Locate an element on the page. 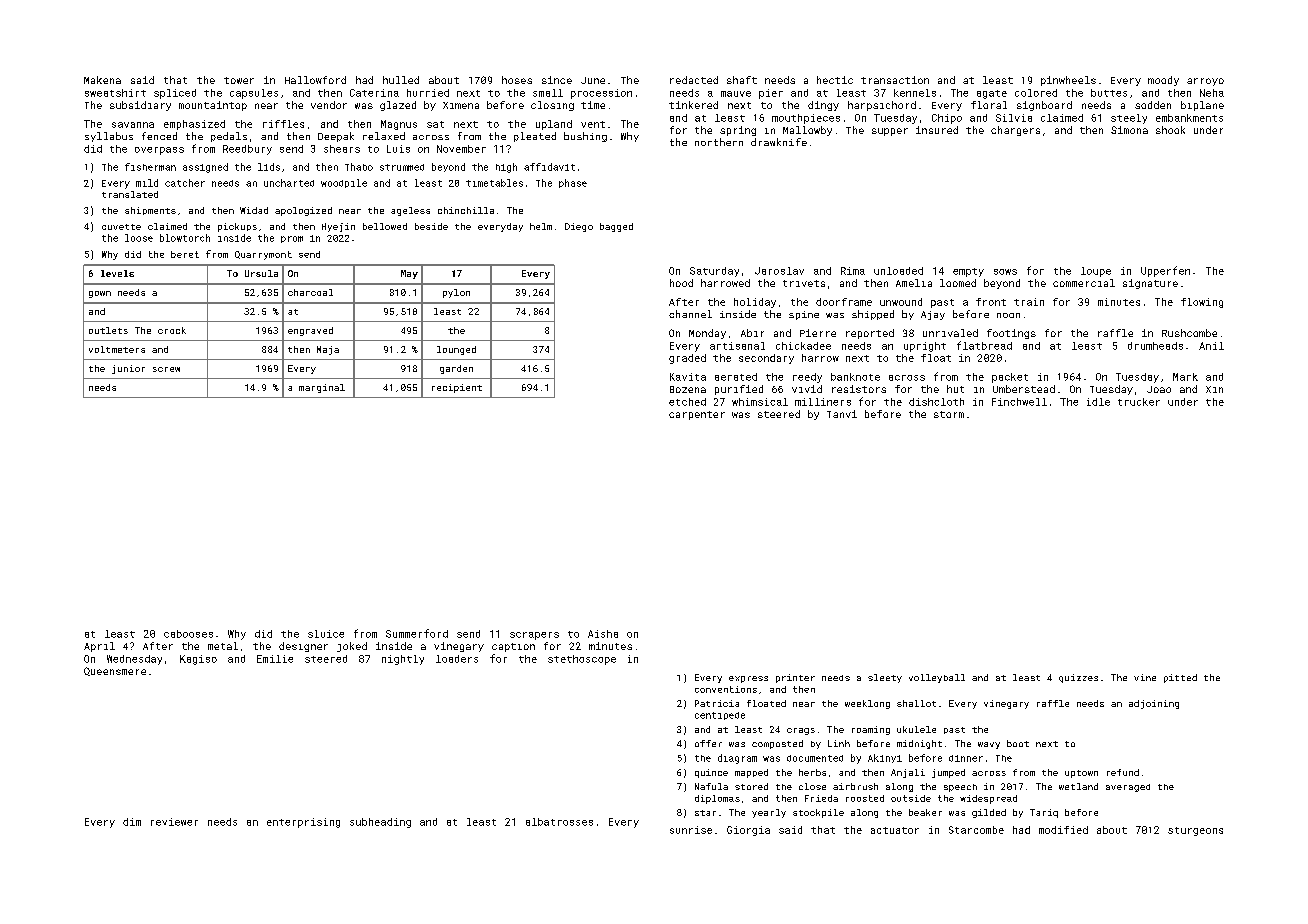 This image has width=1308, height=924. carpenter is located at coordinates (697, 415).
